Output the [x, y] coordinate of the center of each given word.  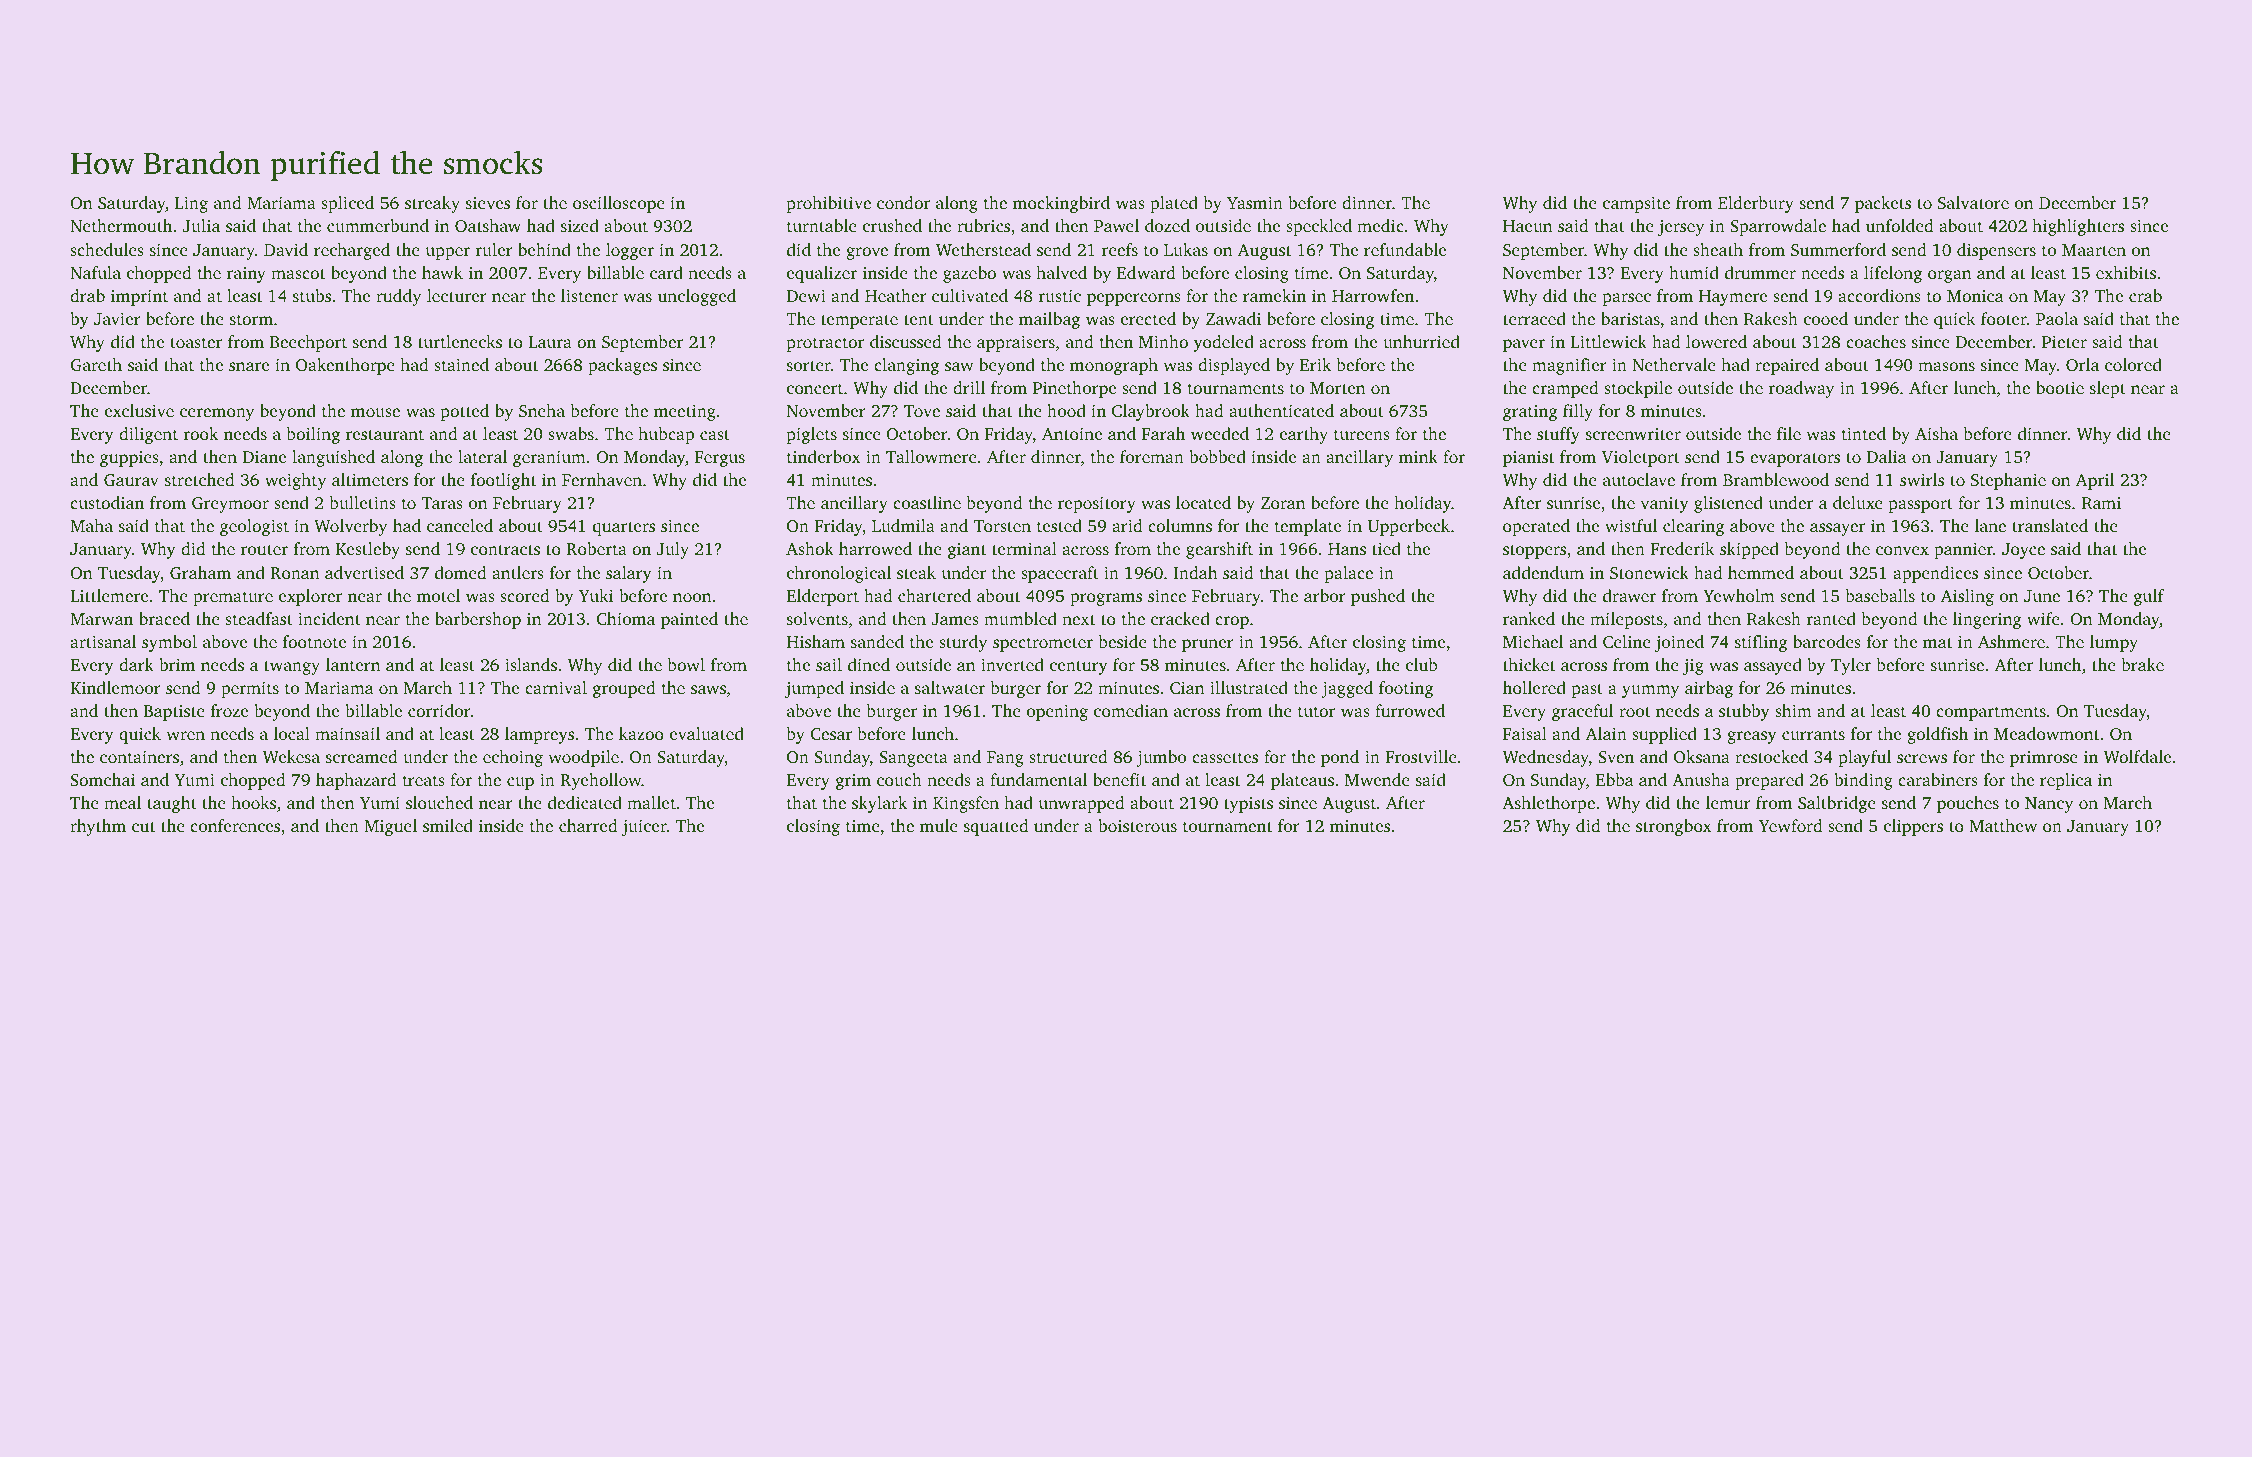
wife [2043, 618]
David [286, 249]
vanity [1665, 505]
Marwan [101, 619]
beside [1123, 641]
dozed [1167, 225]
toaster [196, 342]
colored [2133, 364]
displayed [1234, 366]
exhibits [2126, 272]
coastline [927, 502]
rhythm [98, 827]
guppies [129, 459]
